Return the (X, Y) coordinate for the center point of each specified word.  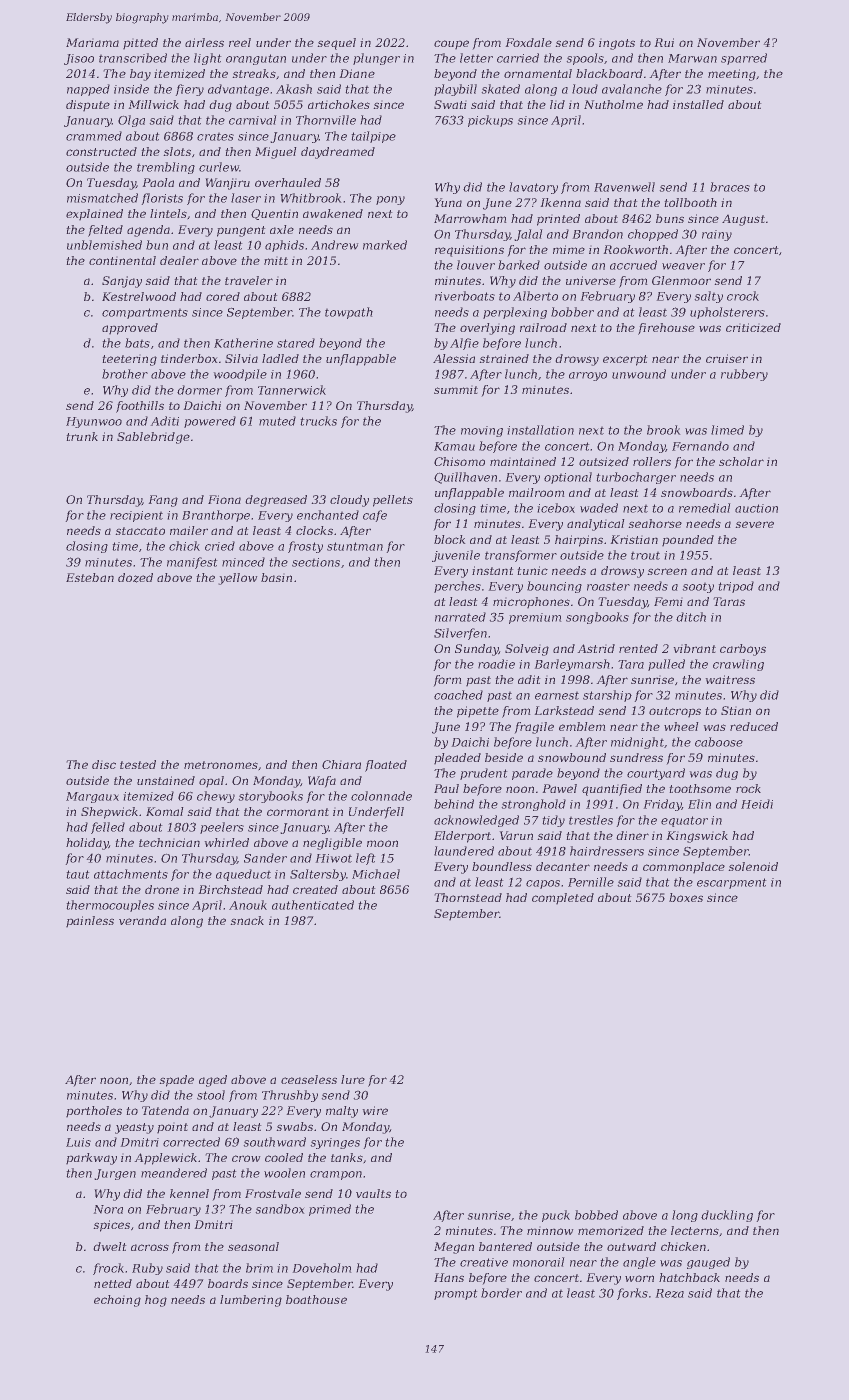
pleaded (457, 759)
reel (240, 42)
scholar (741, 461)
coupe (451, 45)
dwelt (110, 1246)
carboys (743, 650)
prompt (456, 1294)
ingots (617, 44)
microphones (531, 603)
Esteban (90, 577)
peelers (222, 828)
